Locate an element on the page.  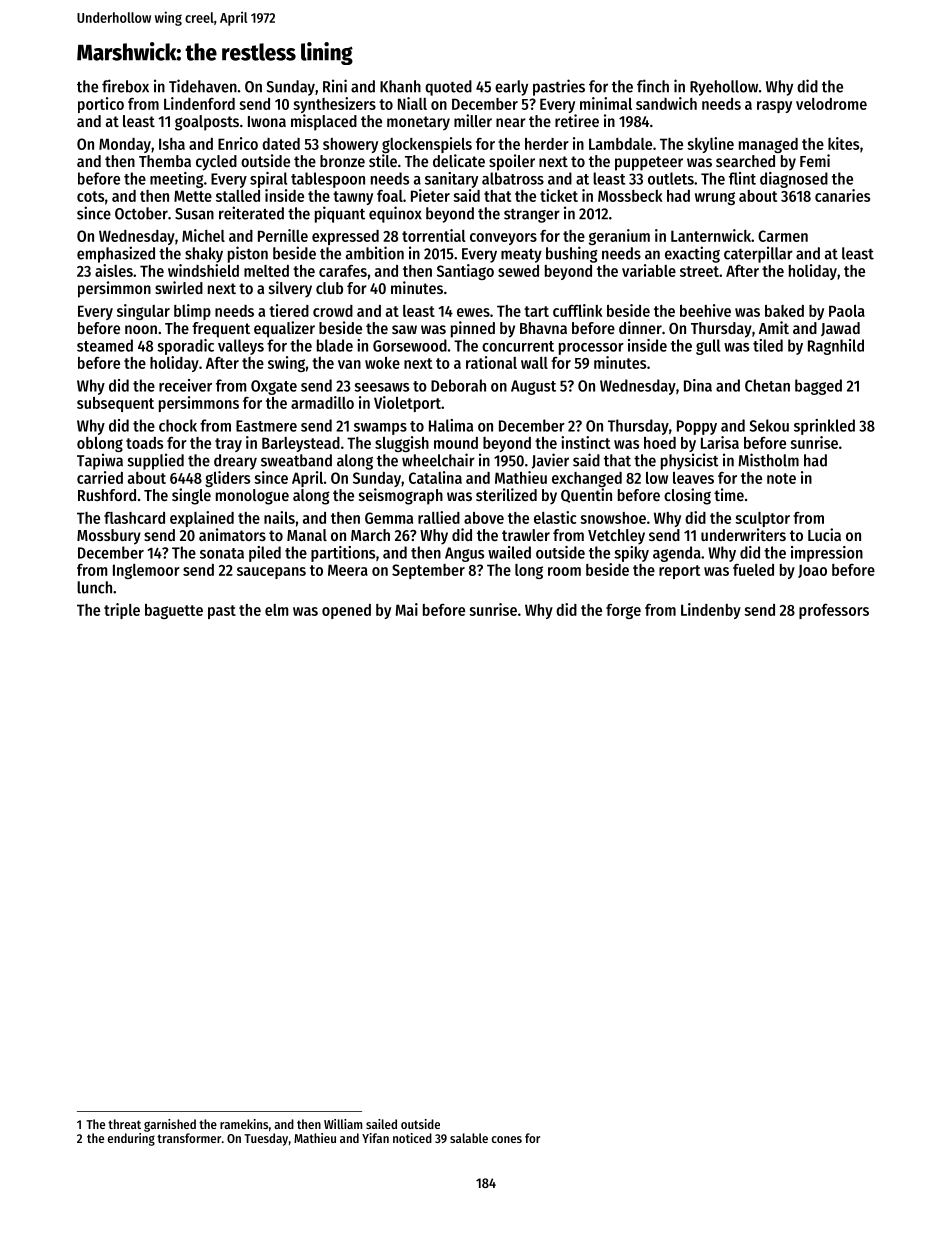
enduring is located at coordinates (131, 1139).
